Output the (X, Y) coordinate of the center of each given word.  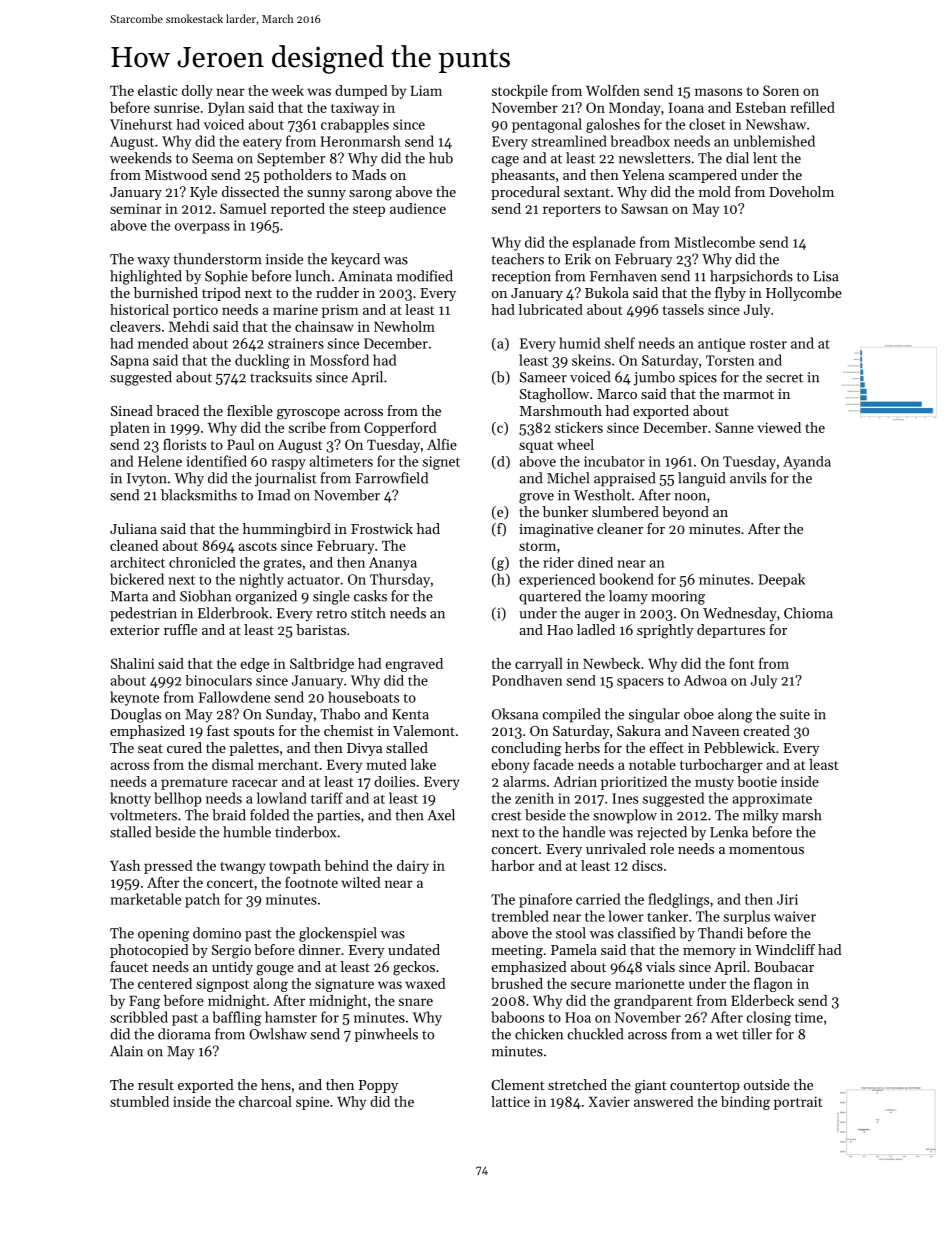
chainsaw (324, 326)
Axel (441, 815)
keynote (134, 698)
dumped (361, 92)
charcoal (265, 1101)
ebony (511, 766)
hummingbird (287, 530)
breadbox (640, 141)
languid (701, 479)
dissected (251, 191)
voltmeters (143, 815)
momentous (766, 849)
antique (721, 345)
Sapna (130, 362)
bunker (565, 511)
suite (795, 714)
